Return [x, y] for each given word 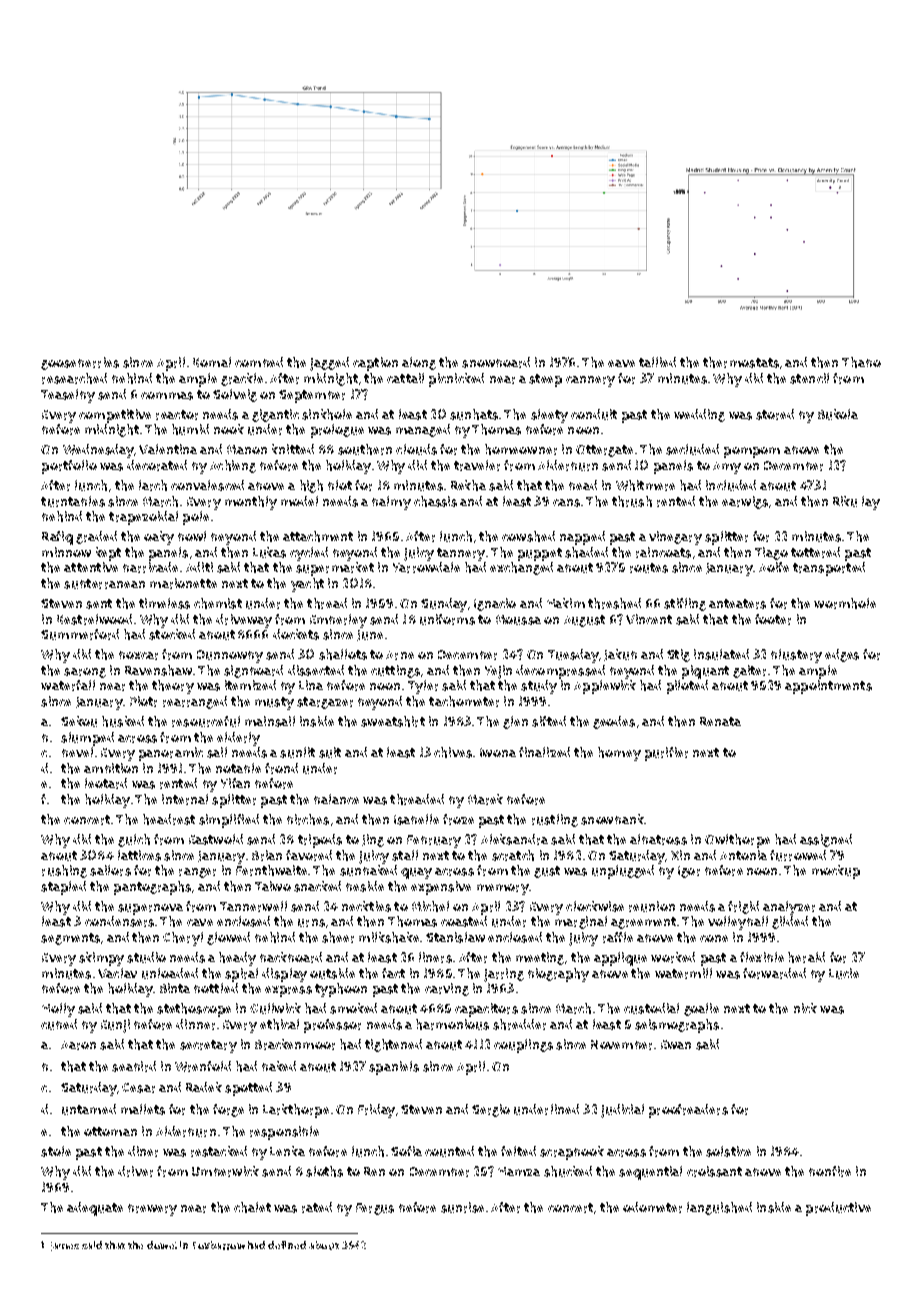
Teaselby [68, 396]
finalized [544, 752]
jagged [329, 364]
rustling [555, 820]
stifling [685, 604]
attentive [91, 567]
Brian [267, 855]
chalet [252, 1207]
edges [842, 655]
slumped [87, 739]
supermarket [335, 569]
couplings [523, 1046]
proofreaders [688, 1111]
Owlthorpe [737, 841]
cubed [59, 1024]
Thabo [861, 362]
